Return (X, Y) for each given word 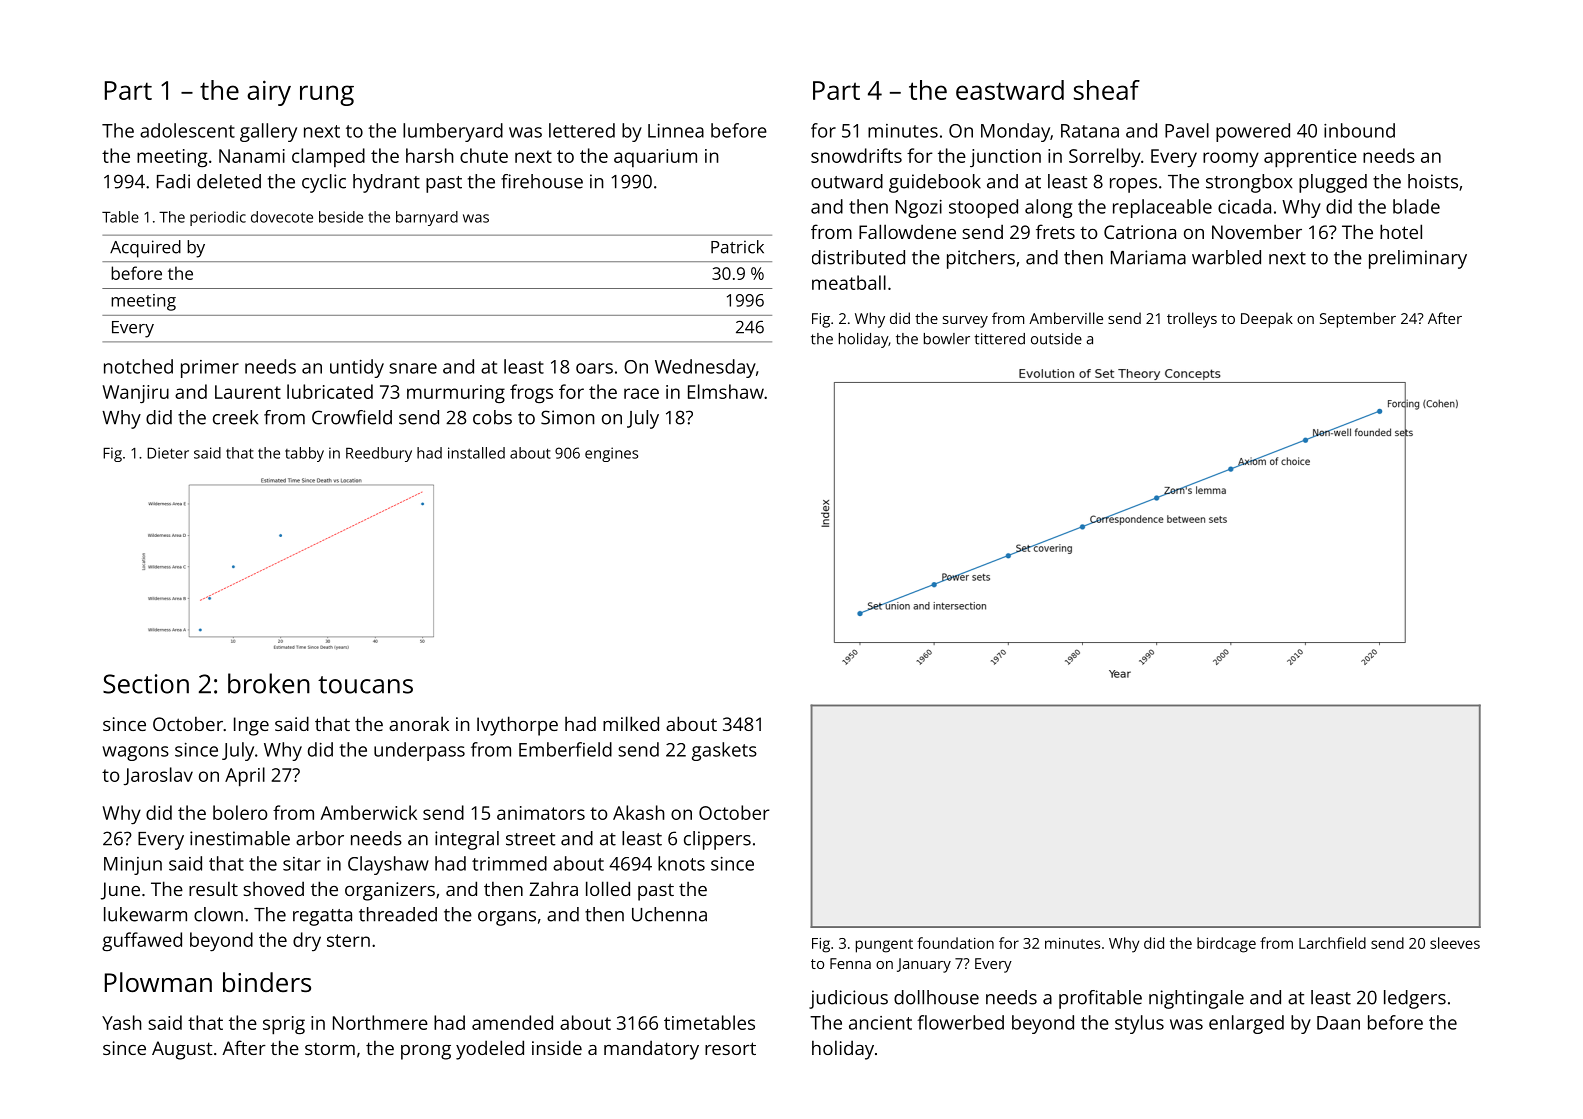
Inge (251, 726)
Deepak (1267, 320)
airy (269, 93)
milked (631, 723)
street (531, 839)
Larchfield (1332, 943)
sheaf (1107, 90)
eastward (1010, 90)
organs (507, 918)
